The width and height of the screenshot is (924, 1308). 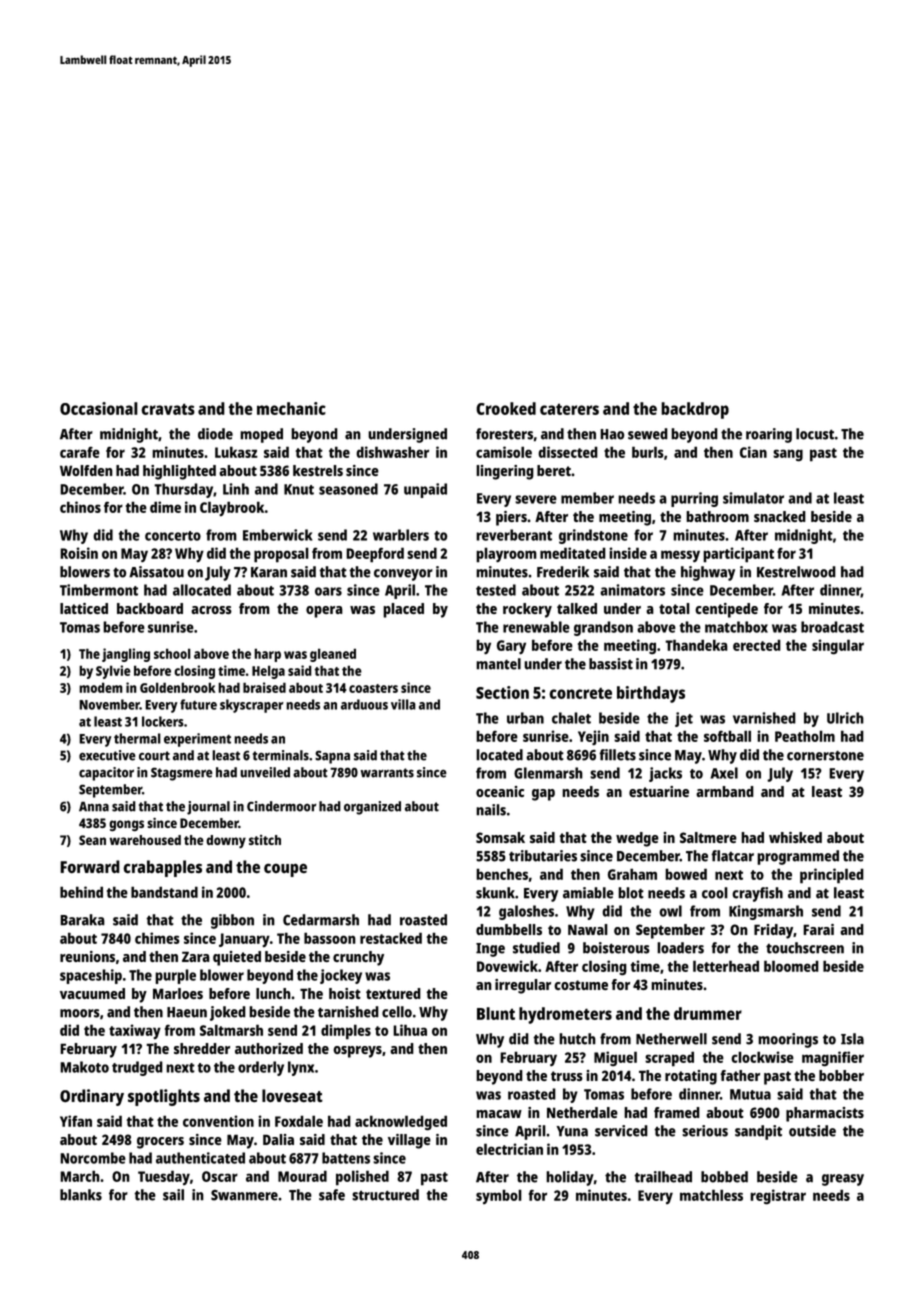 I want to click on Dovewick, so click(x=507, y=966).
